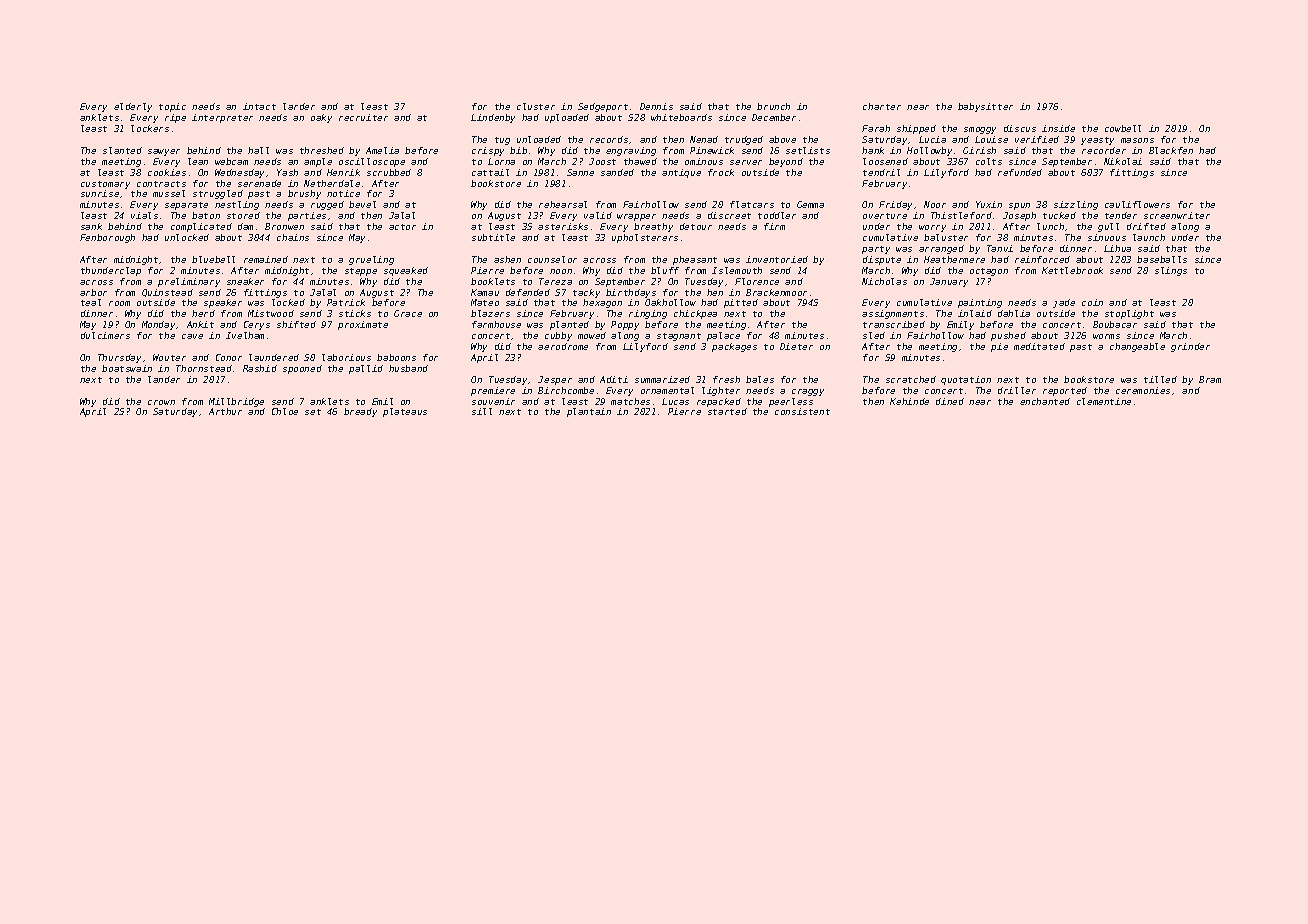 This document has width=1308, height=924. I want to click on started, so click(727, 411).
